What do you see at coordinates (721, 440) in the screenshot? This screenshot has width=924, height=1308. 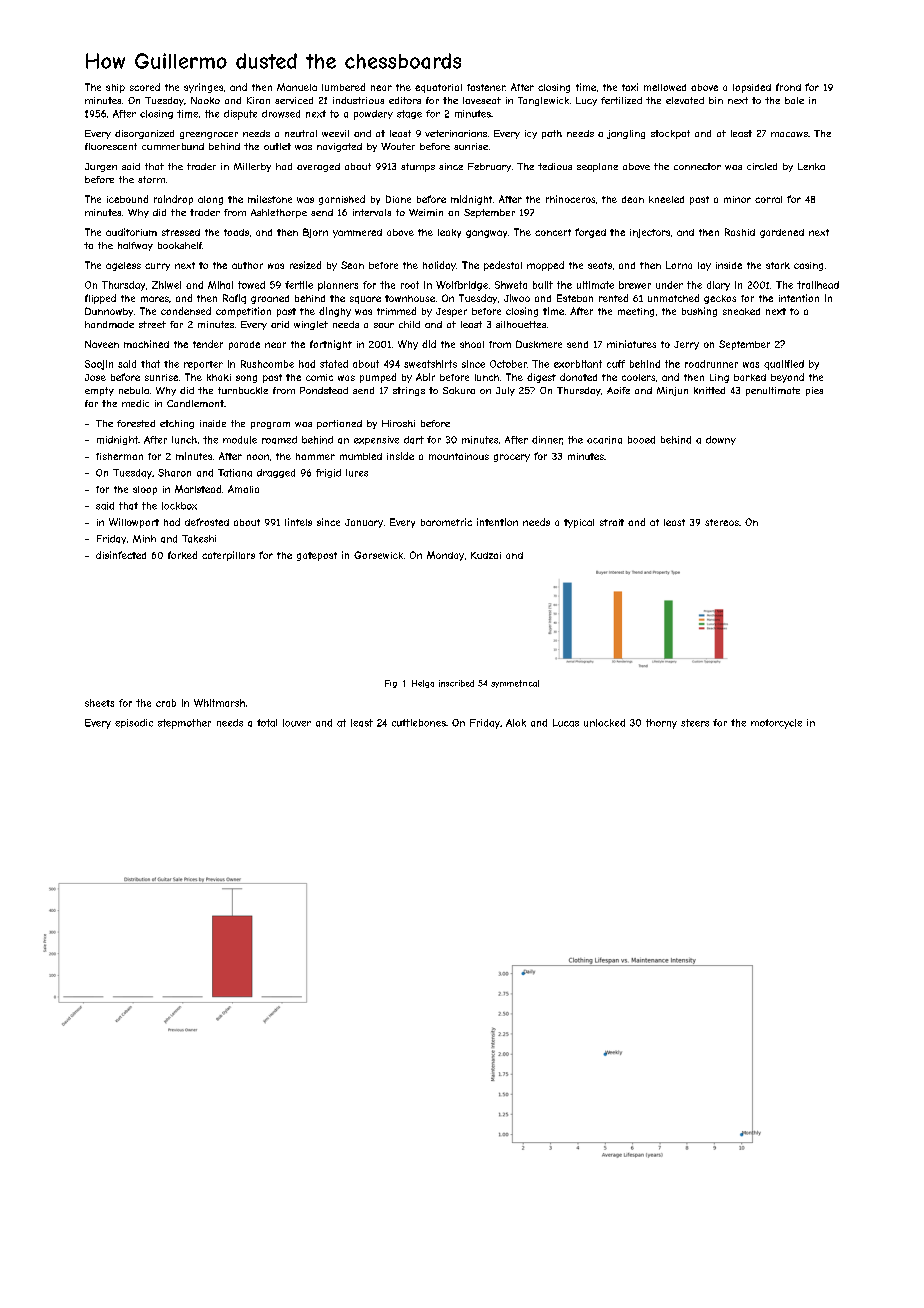 I see `downy` at bounding box center [721, 440].
